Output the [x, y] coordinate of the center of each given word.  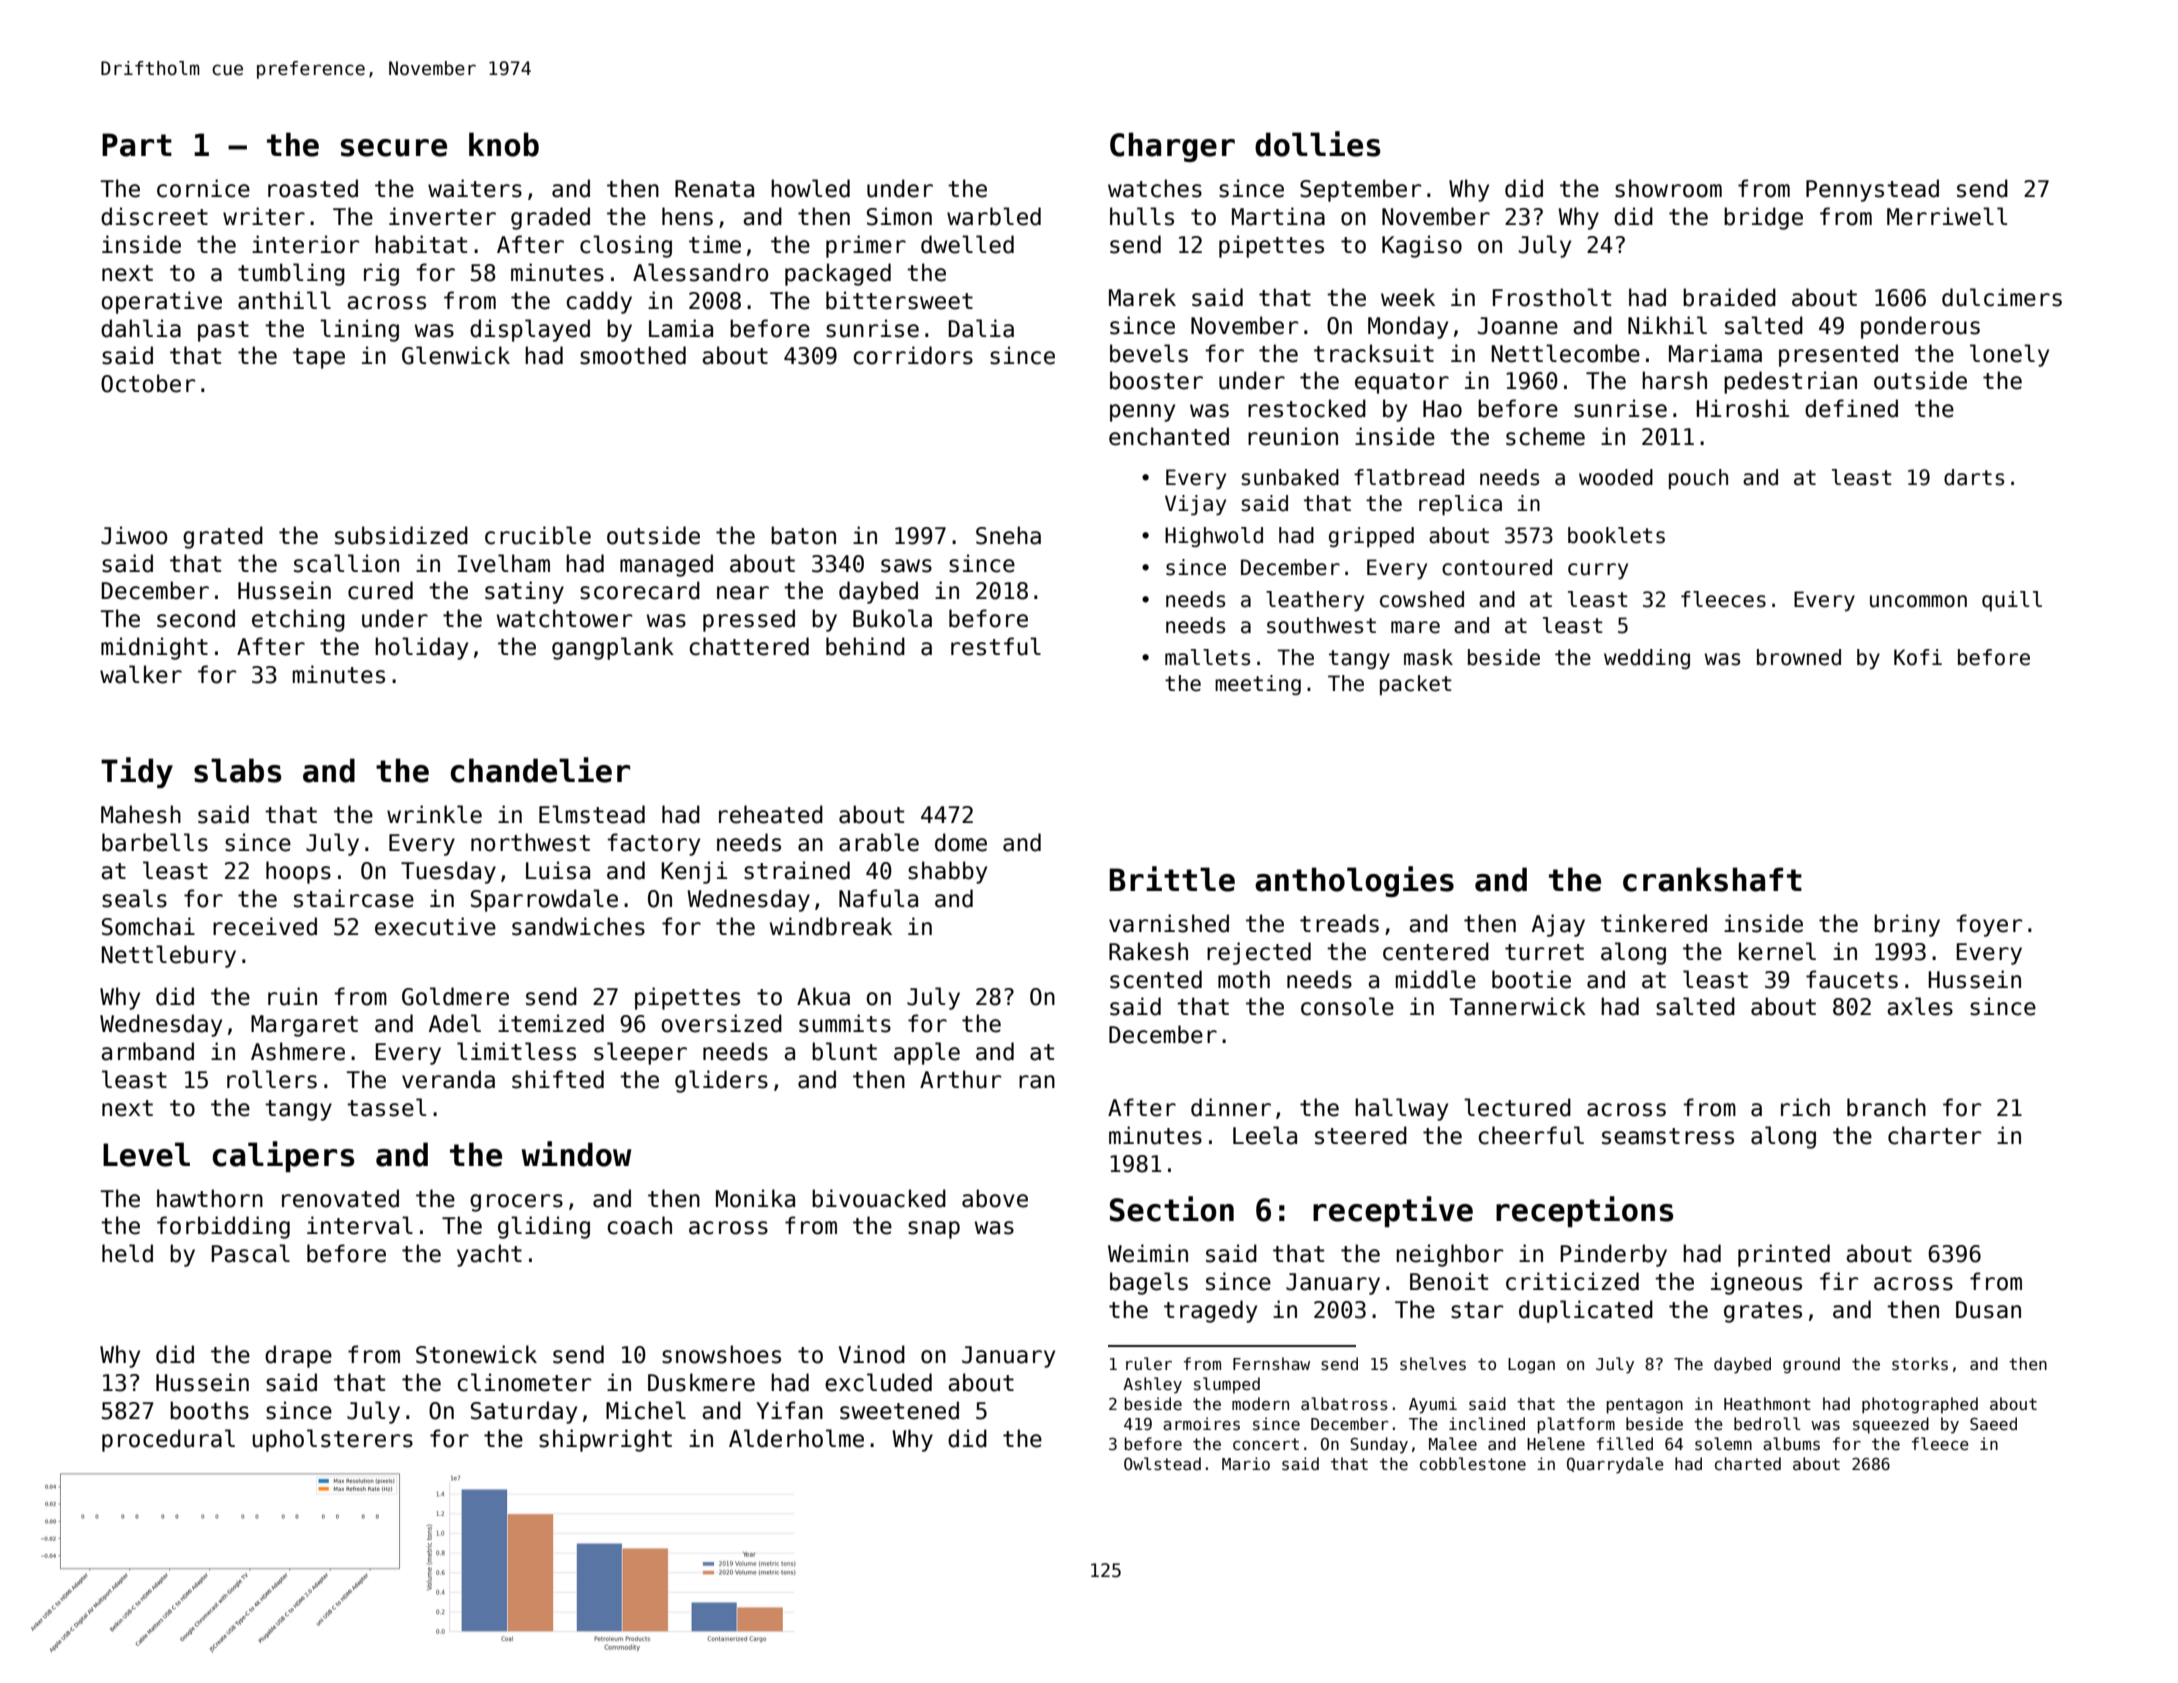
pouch [1698, 479]
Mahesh [141, 814]
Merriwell [1947, 216]
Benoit [1449, 1281]
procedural [168, 1440]
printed [1784, 1255]
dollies [1318, 144]
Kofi [1918, 657]
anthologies [1354, 881]
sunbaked [1290, 477]
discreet [154, 216]
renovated [340, 1198]
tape [319, 358]
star [1477, 1310]
